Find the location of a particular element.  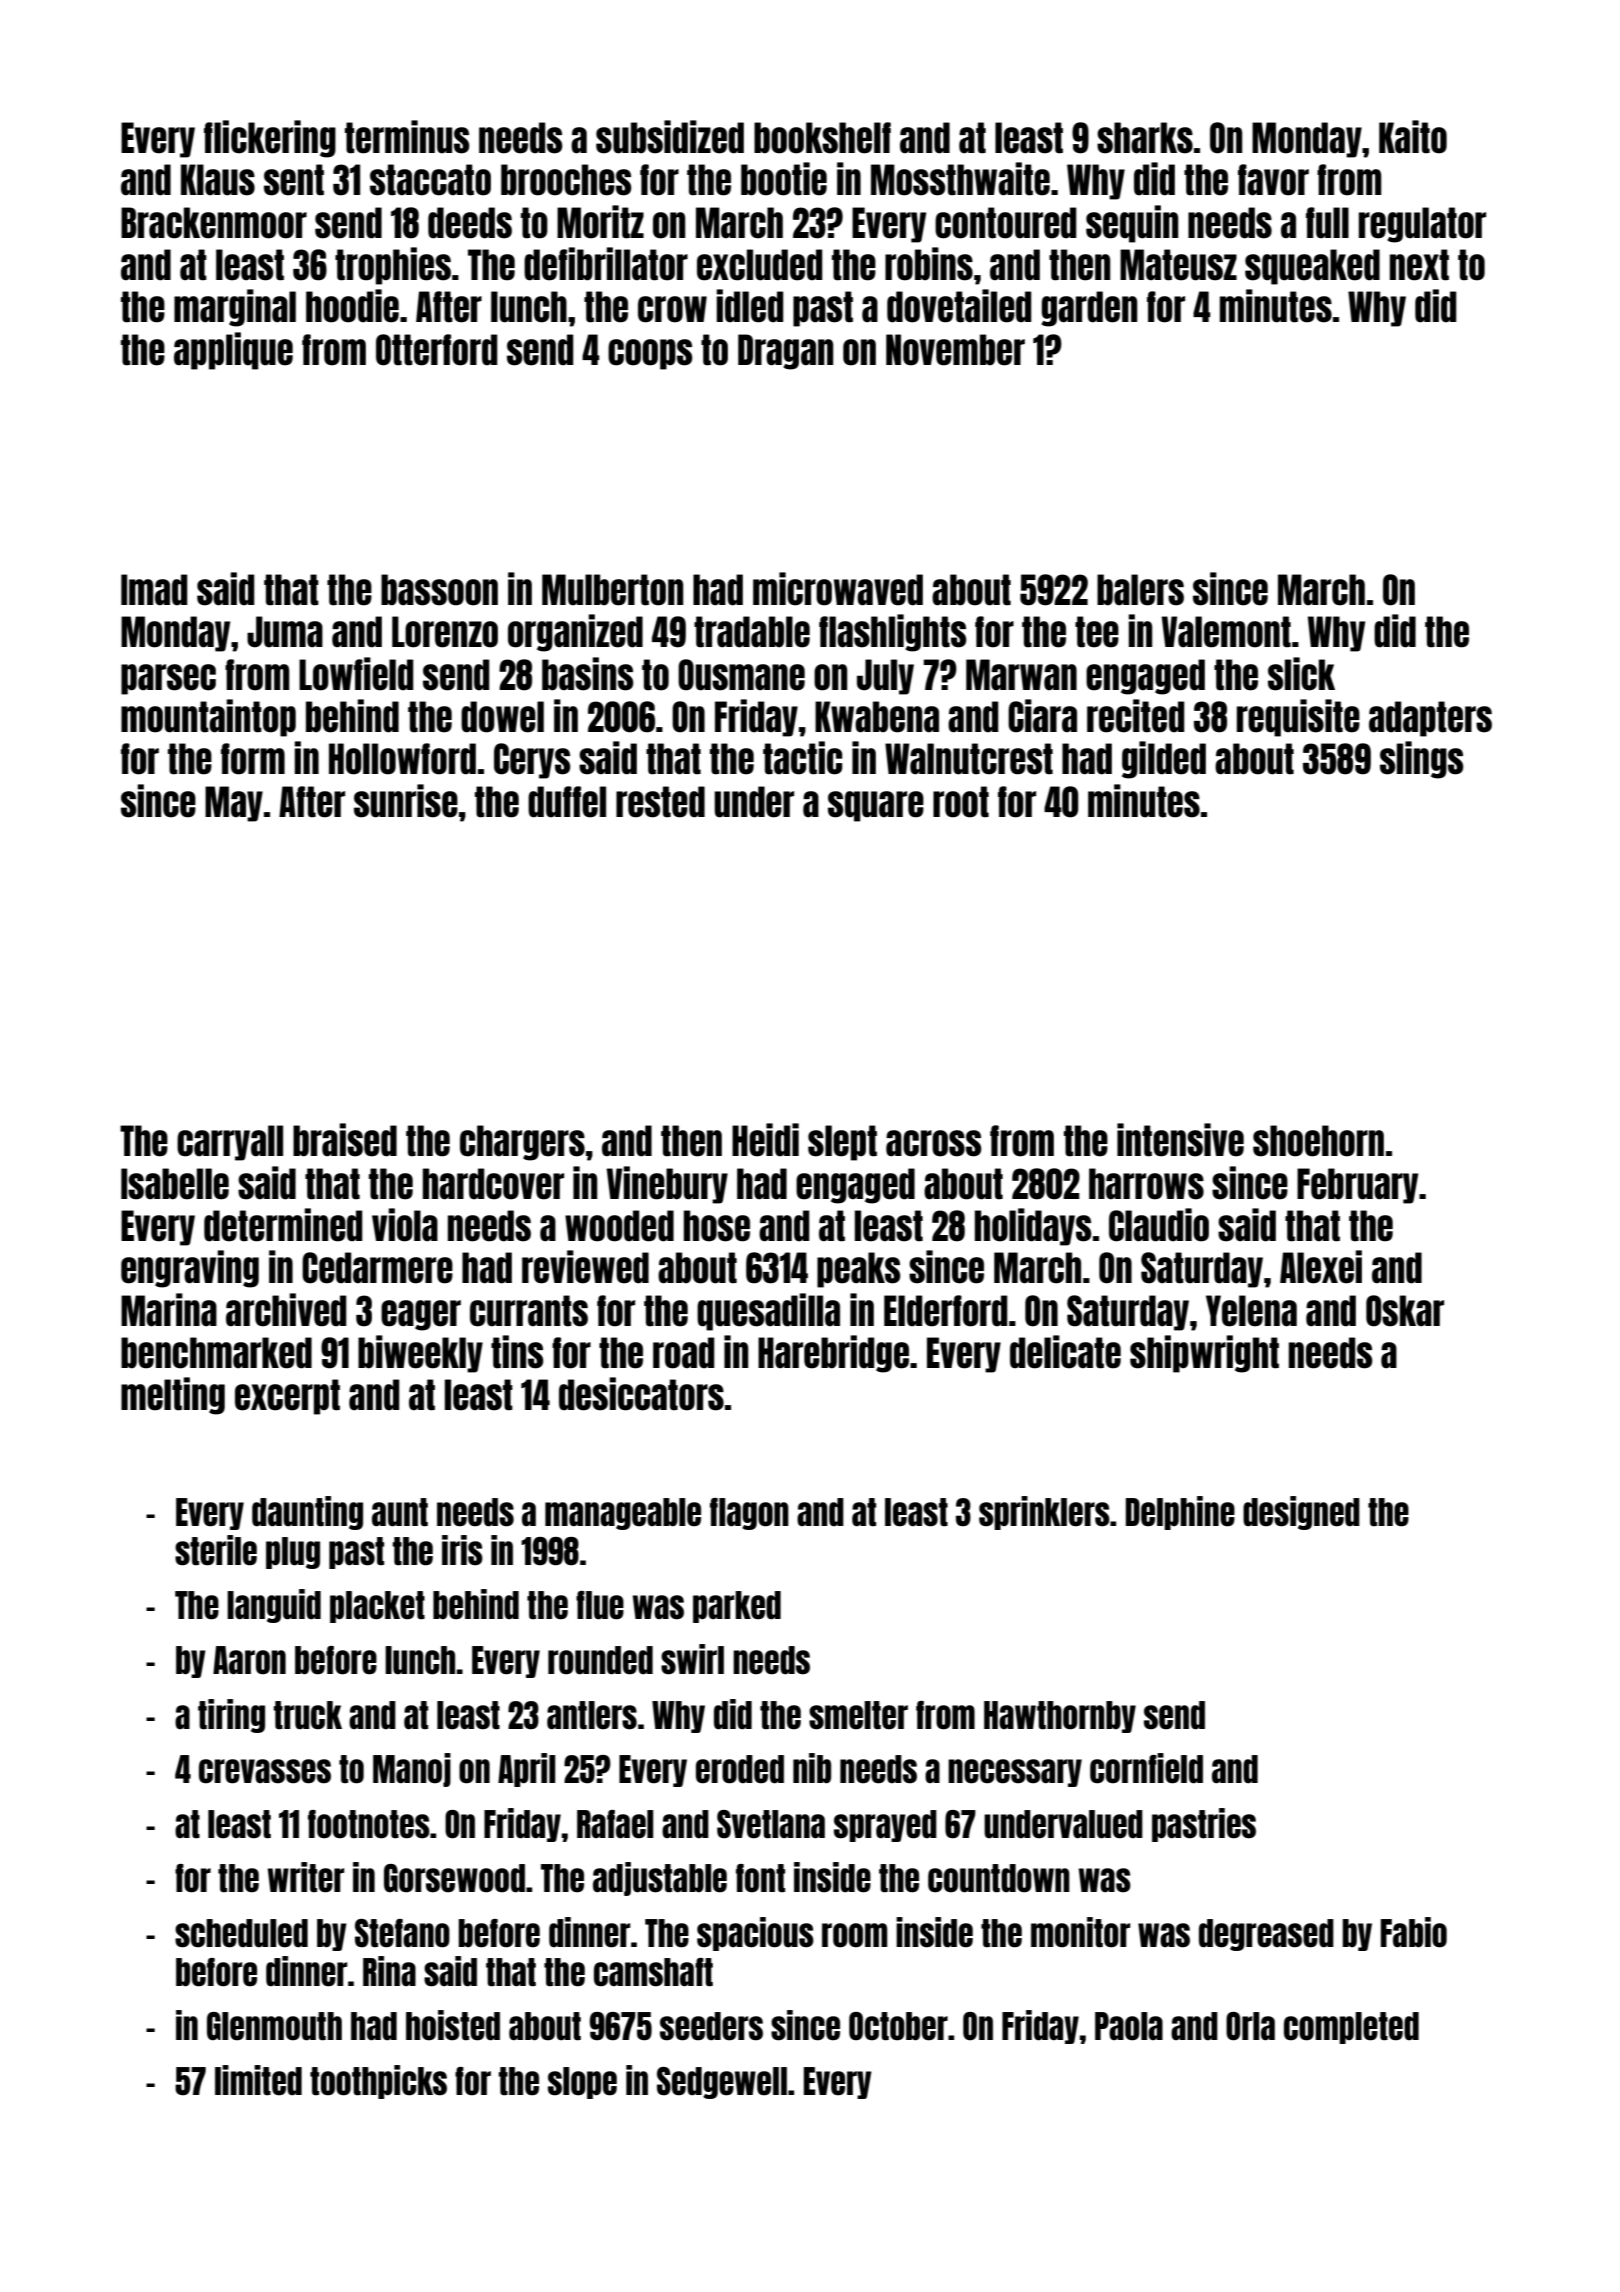

limited is located at coordinates (258, 2080).
